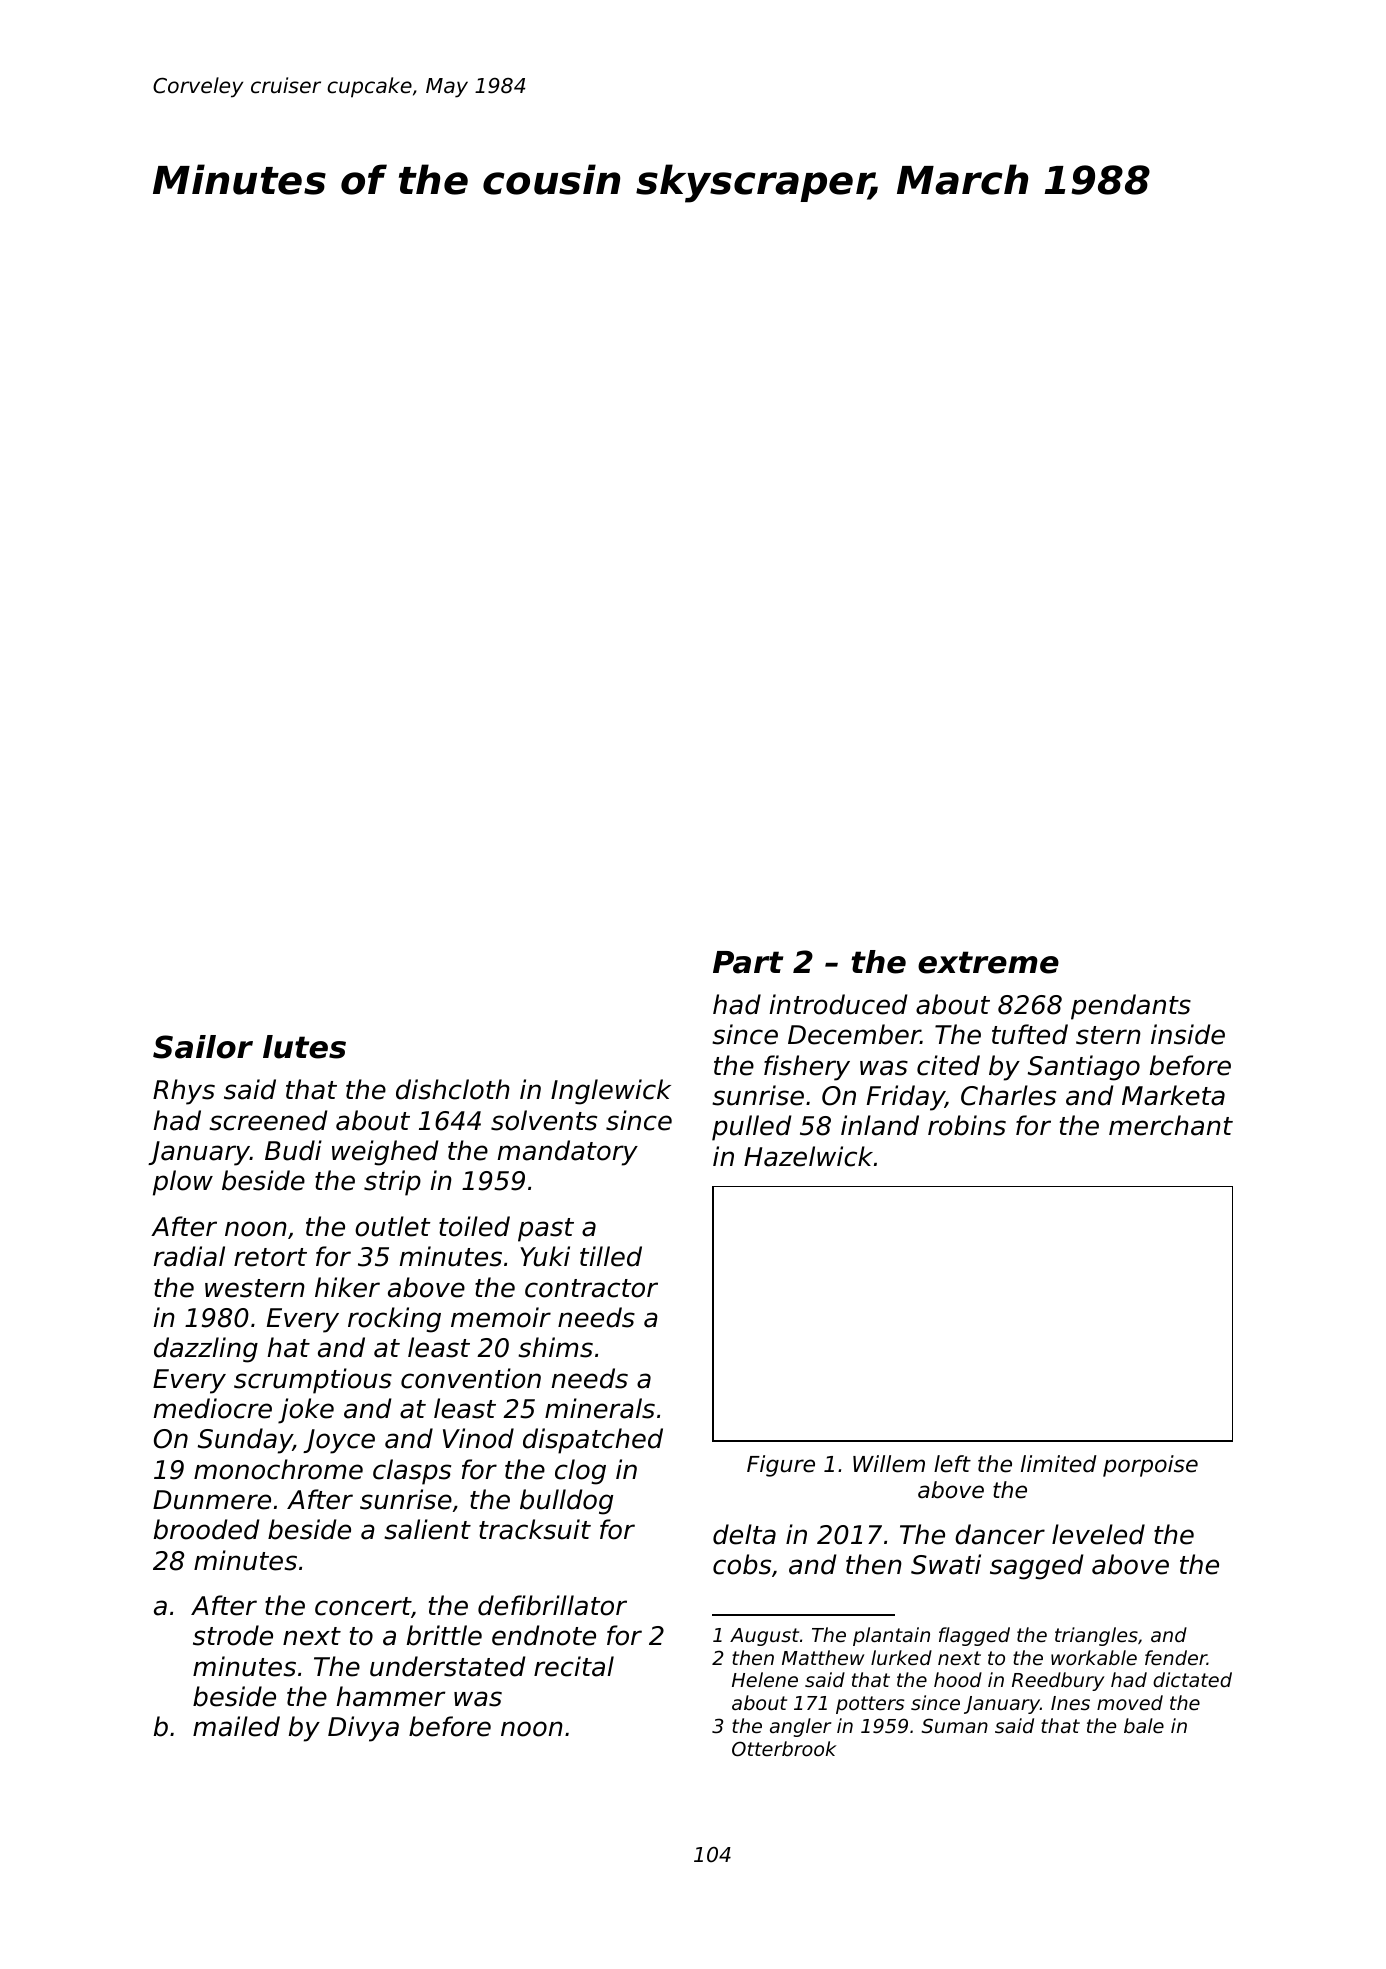 Image resolution: width=1386 pixels, height=1969 pixels. Describe the element at coordinates (744, 1534) in the document. I see `delta` at that location.
